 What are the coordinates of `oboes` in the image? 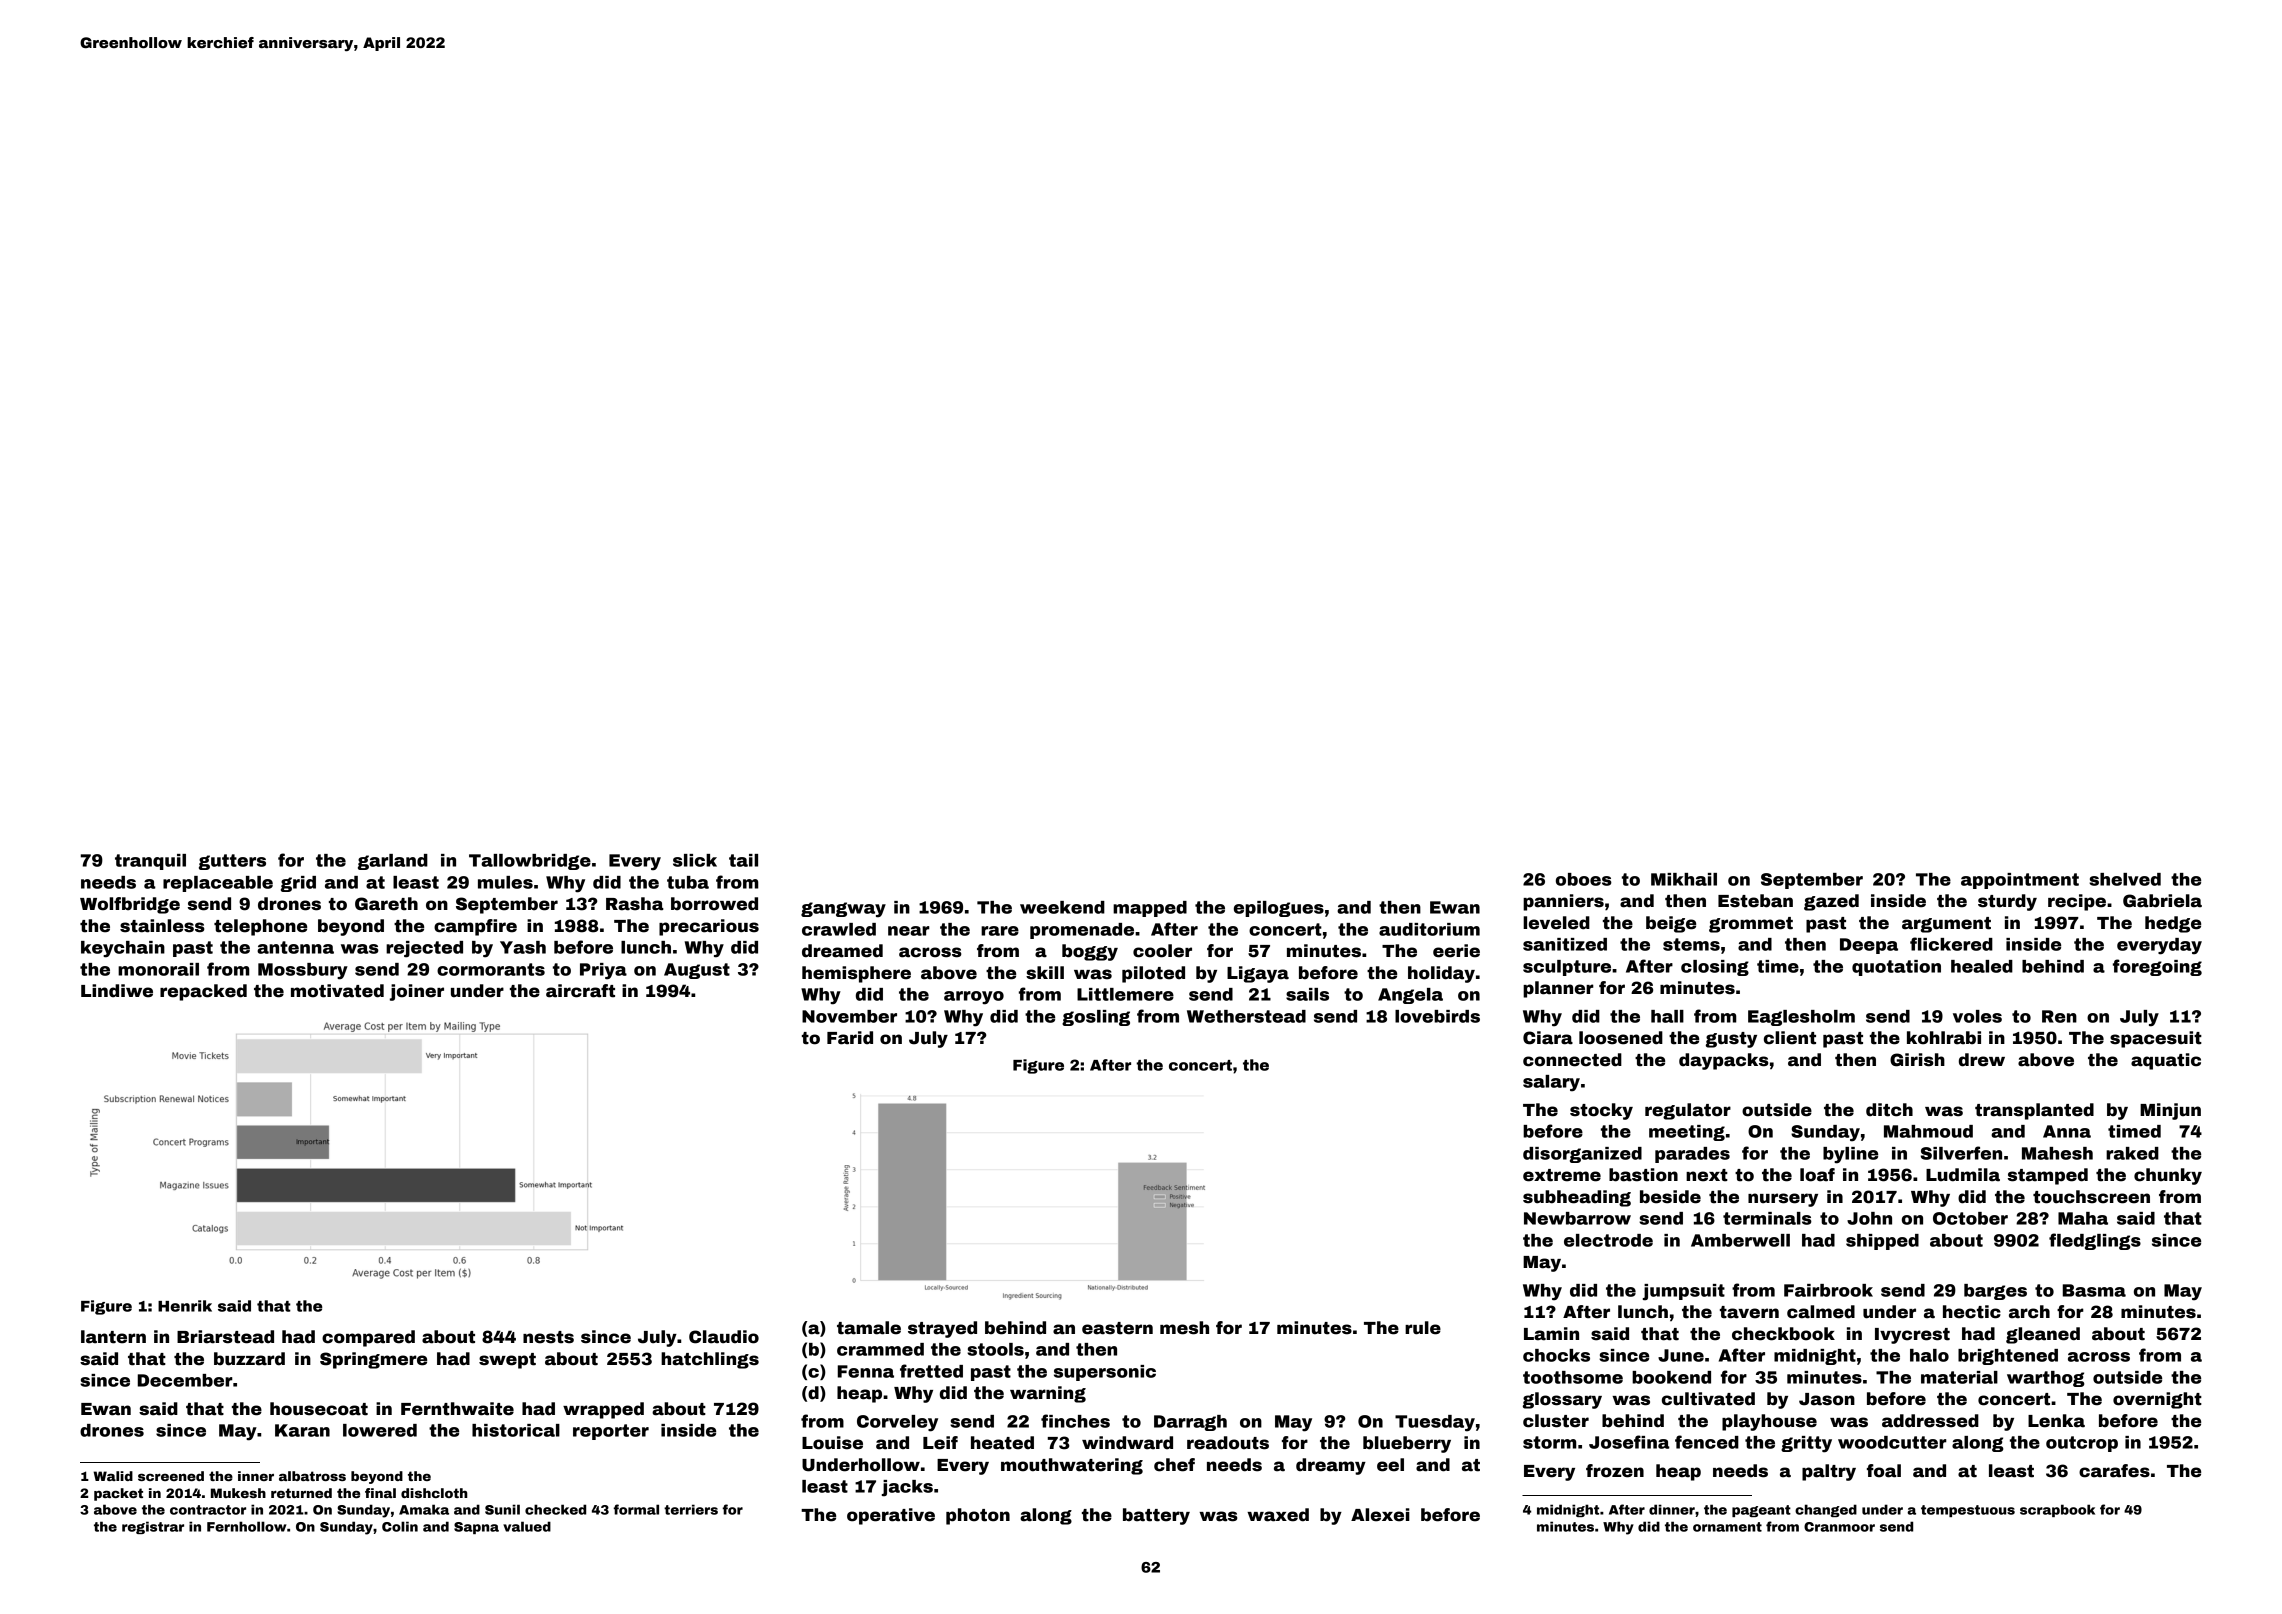 It's located at (1584, 879).
